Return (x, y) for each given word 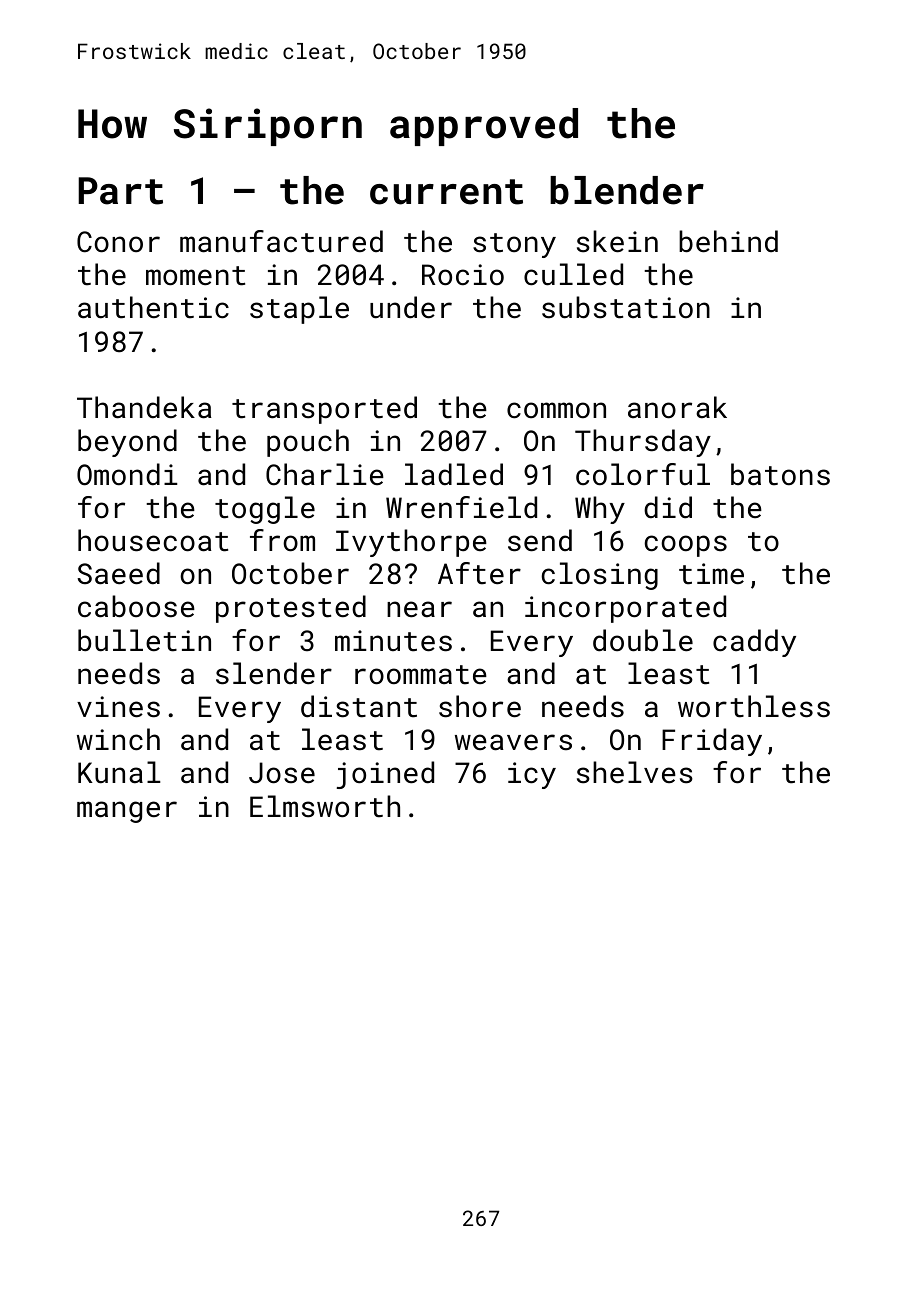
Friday (712, 742)
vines (118, 707)
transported (324, 410)
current (446, 192)
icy (532, 775)
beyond (127, 443)
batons (780, 474)
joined (385, 775)
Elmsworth (325, 806)
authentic (153, 307)
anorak (677, 407)
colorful (643, 474)
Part (120, 191)
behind (728, 241)
